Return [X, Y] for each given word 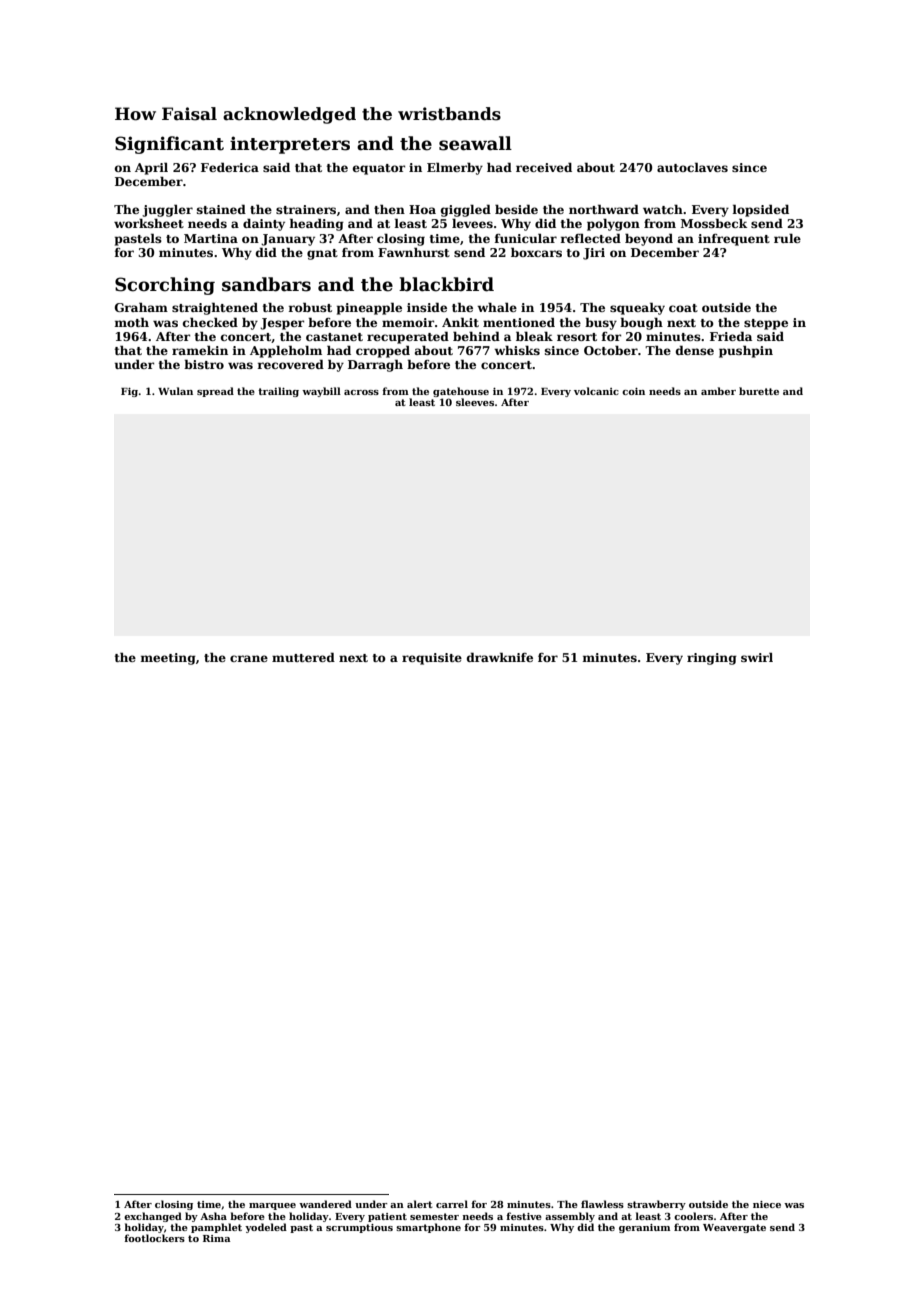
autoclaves [692, 167]
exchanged [153, 1217]
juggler [167, 210]
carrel [452, 1204]
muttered [303, 657]
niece [767, 1204]
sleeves [475, 402]
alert [420, 1204]
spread [215, 392]
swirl [757, 657]
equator [379, 169]
